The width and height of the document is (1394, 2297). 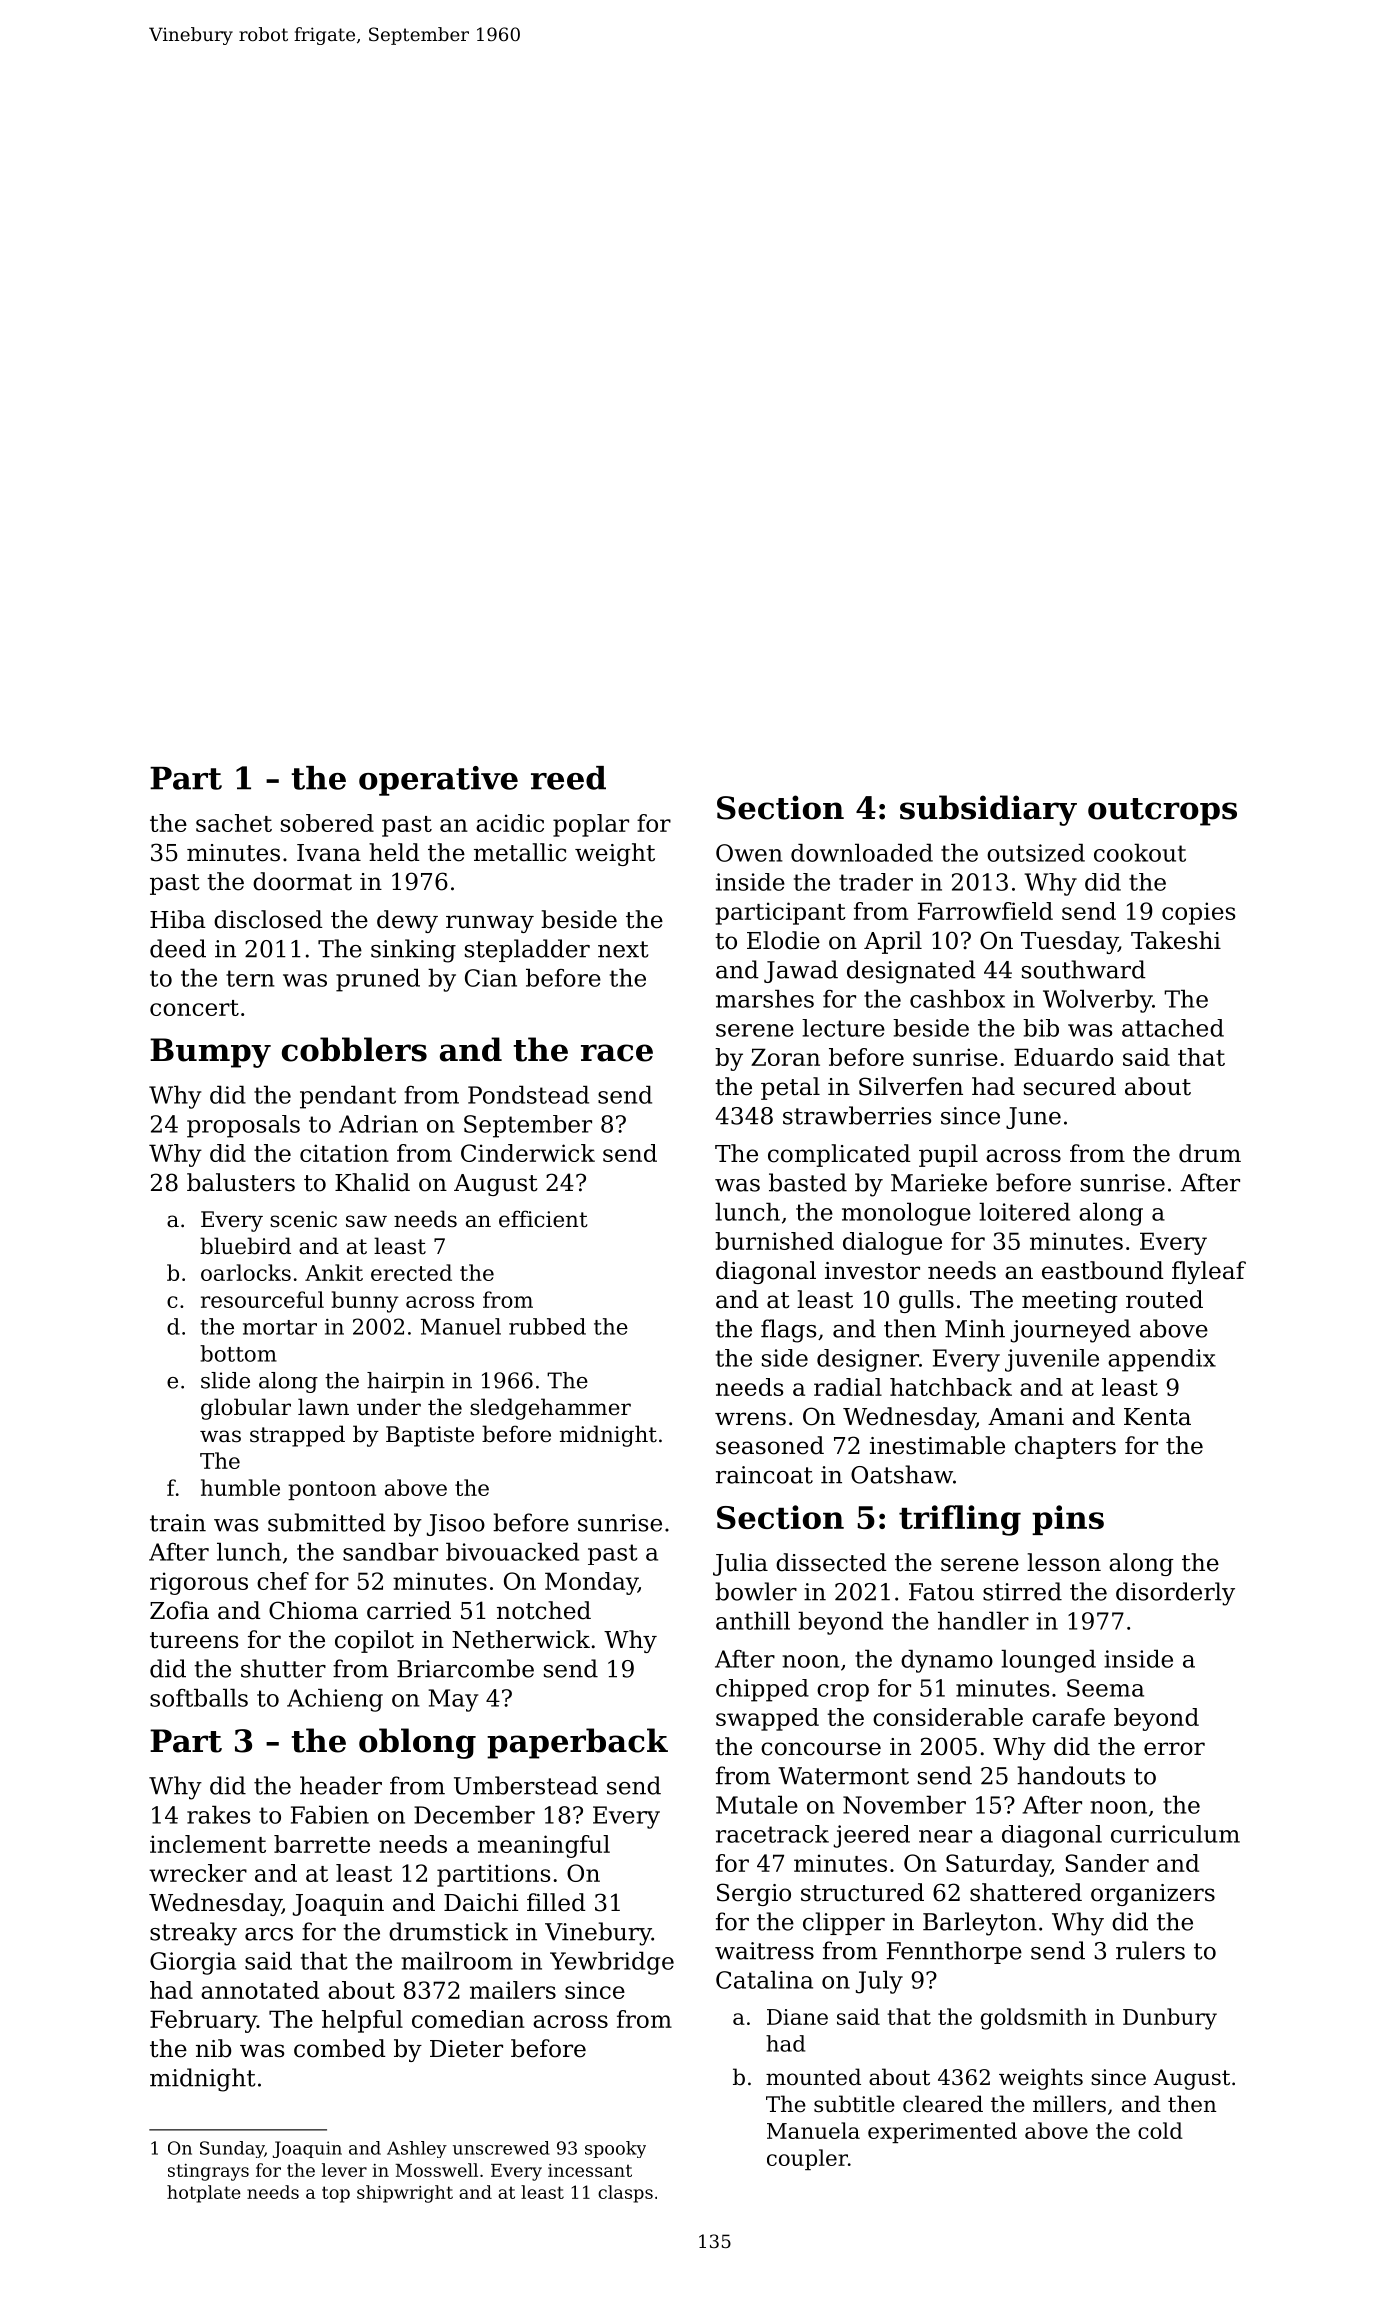 I want to click on curriculum, so click(x=1175, y=1834).
